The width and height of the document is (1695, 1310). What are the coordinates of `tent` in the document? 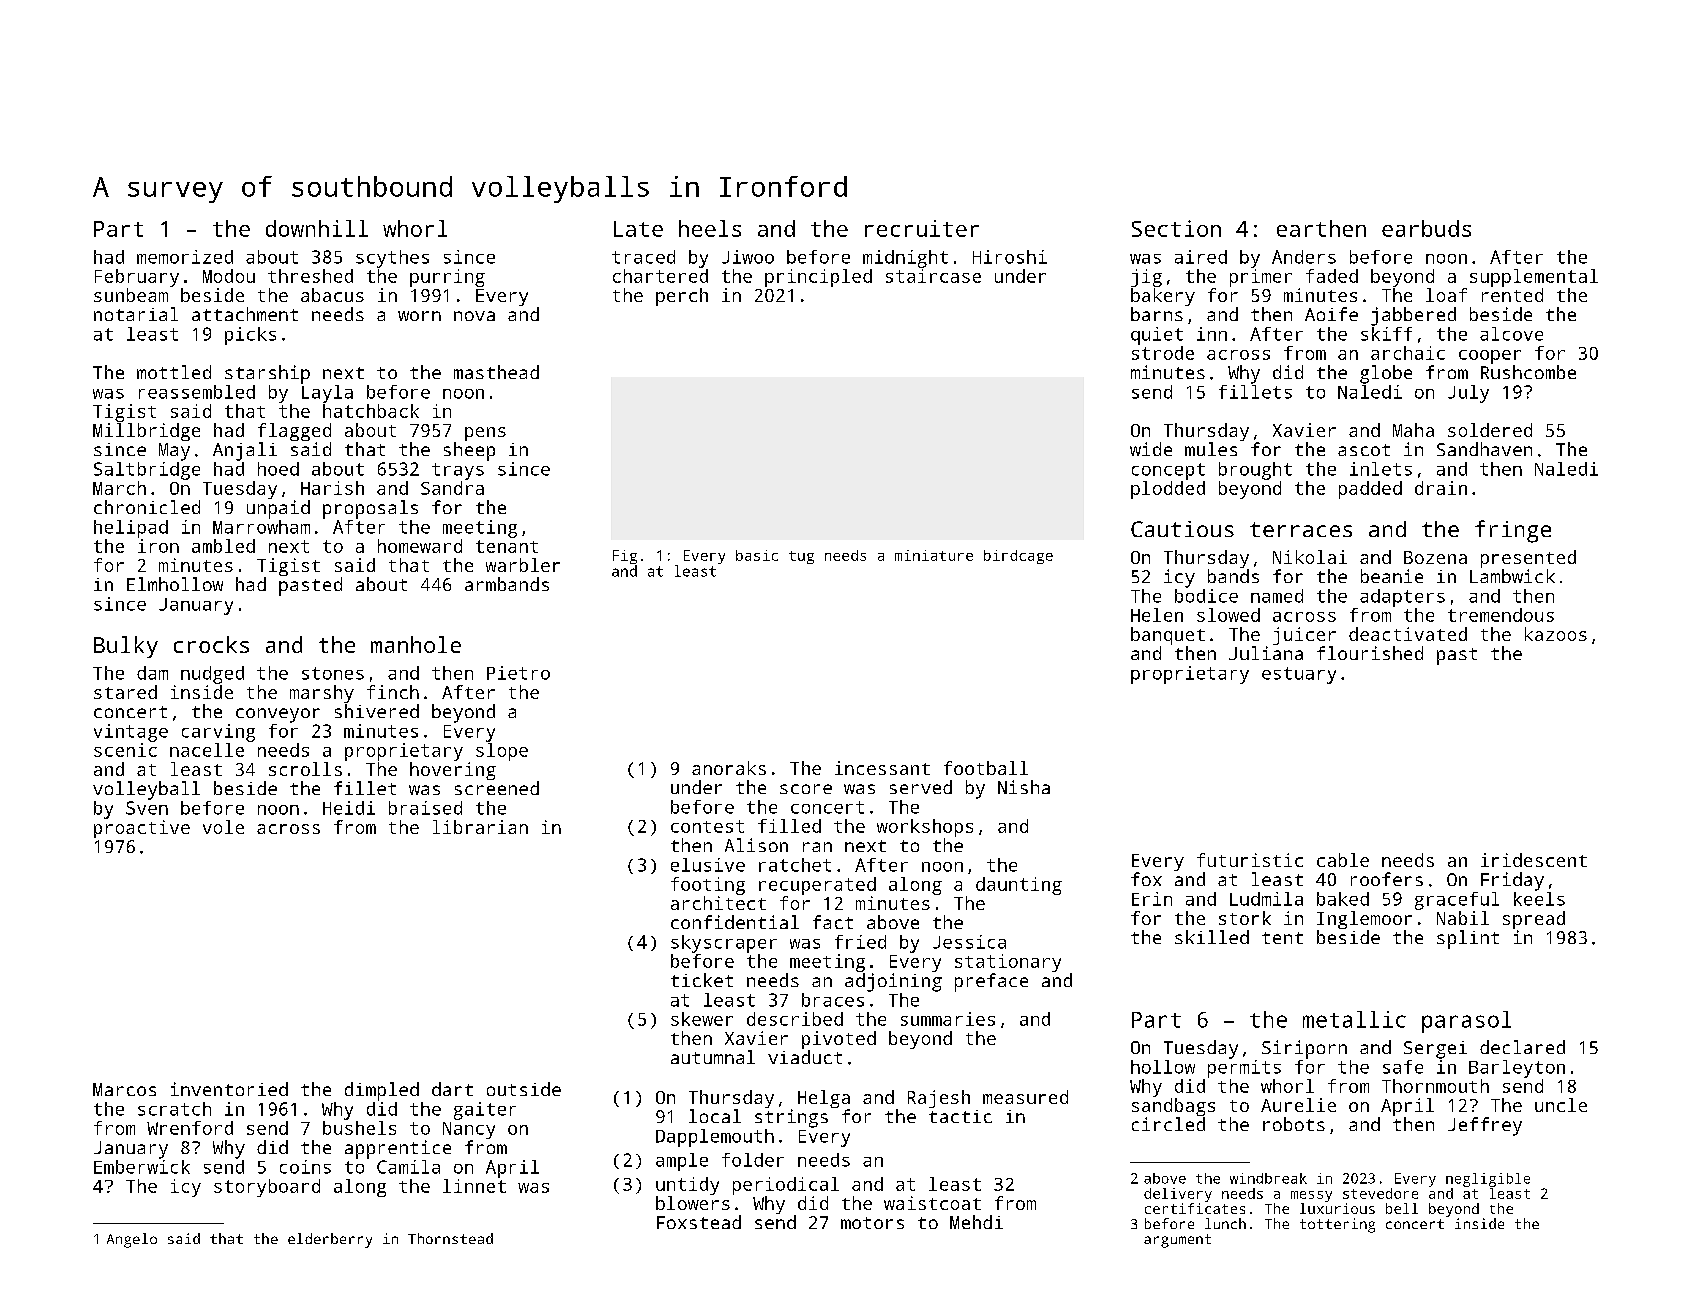 It's located at (1282, 938).
